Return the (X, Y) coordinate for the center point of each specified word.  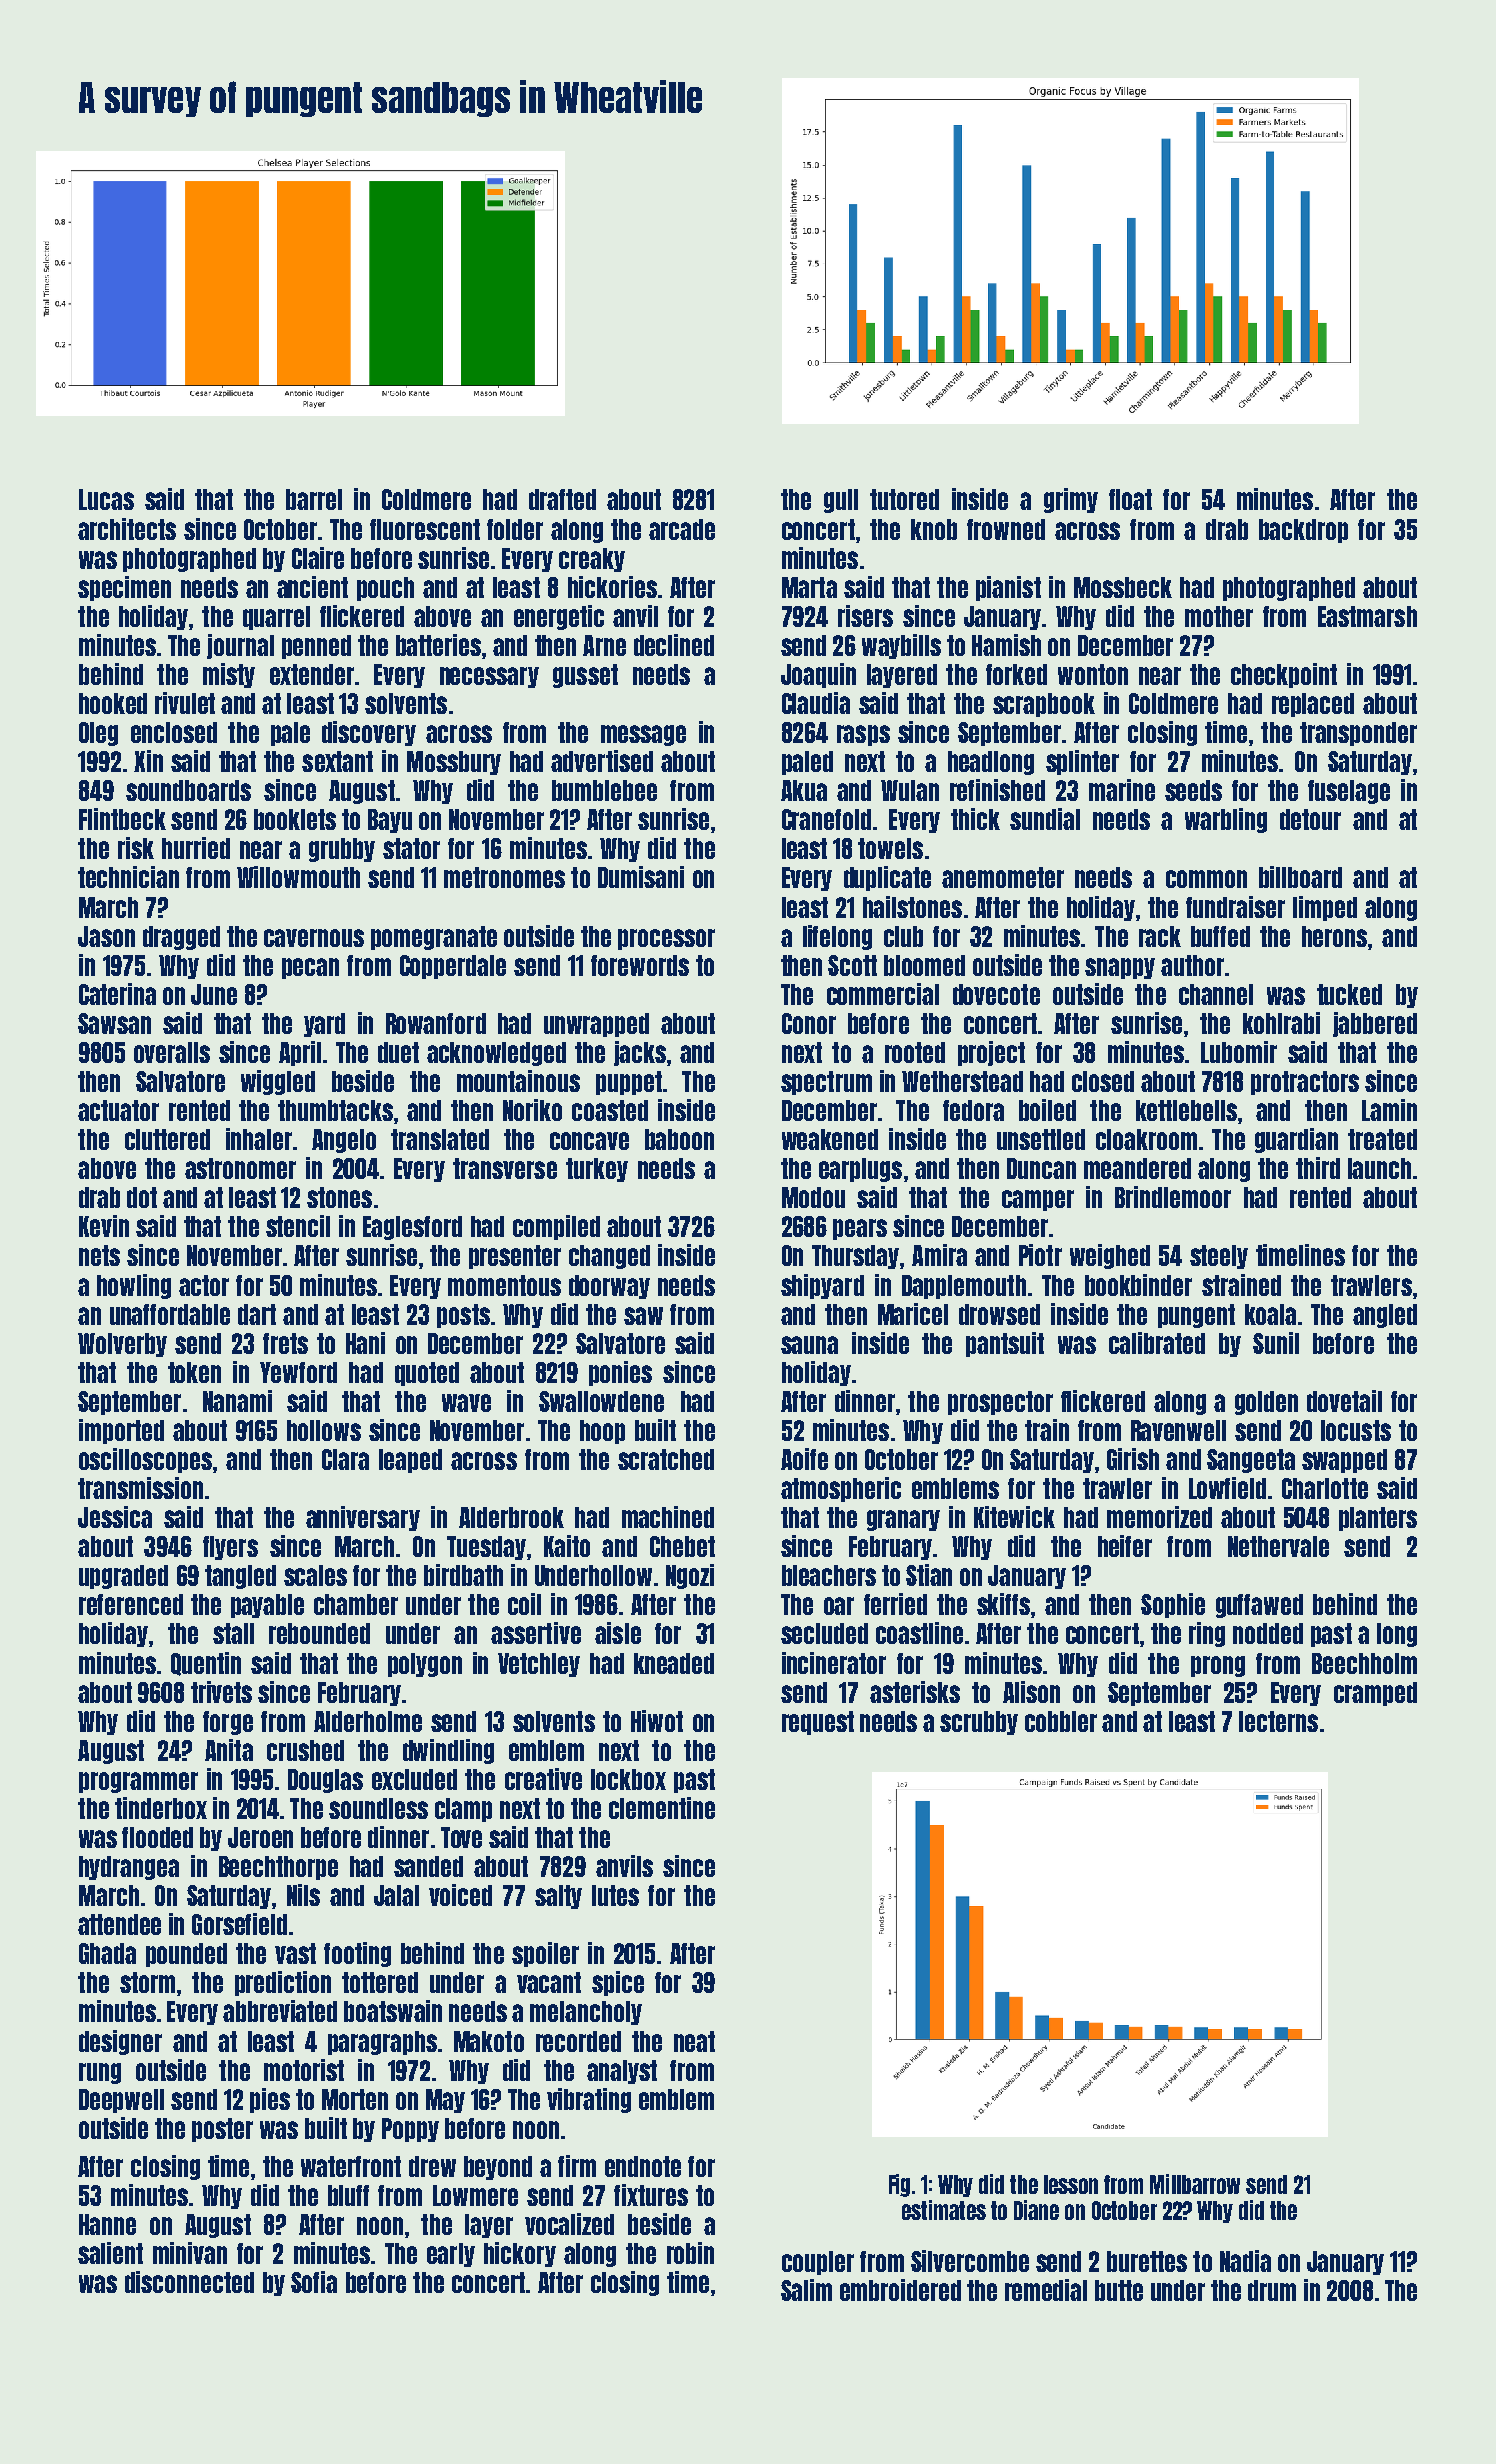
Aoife (804, 1459)
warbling (1226, 820)
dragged (181, 938)
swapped (1344, 1461)
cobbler (1061, 1721)
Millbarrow (1195, 2184)
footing (357, 1954)
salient (110, 2253)
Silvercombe (970, 2261)
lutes (615, 1895)
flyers (230, 1548)
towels (890, 848)
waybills (901, 646)
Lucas (106, 499)
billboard (1300, 877)
